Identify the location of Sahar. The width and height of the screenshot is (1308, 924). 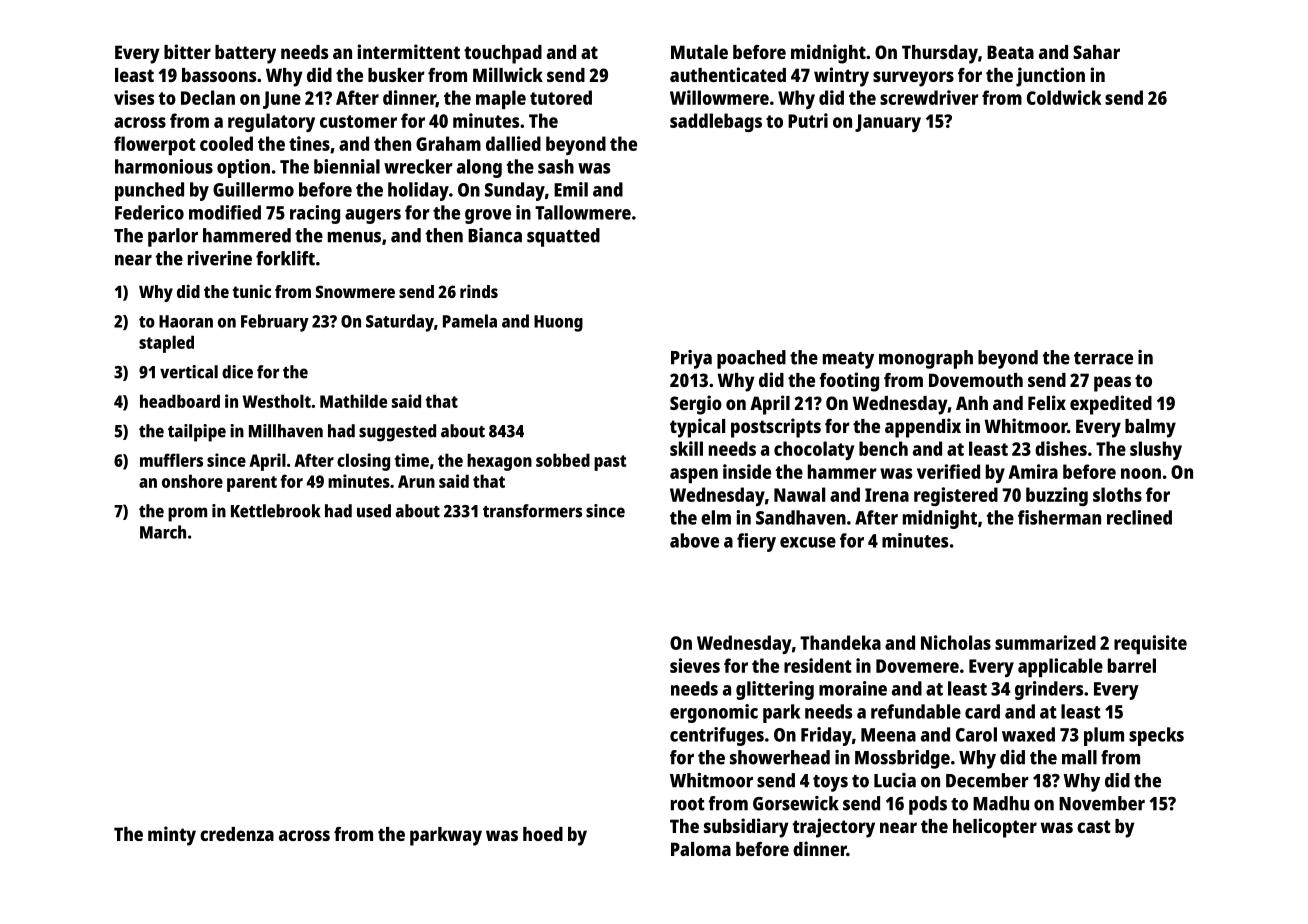
(1096, 52).
